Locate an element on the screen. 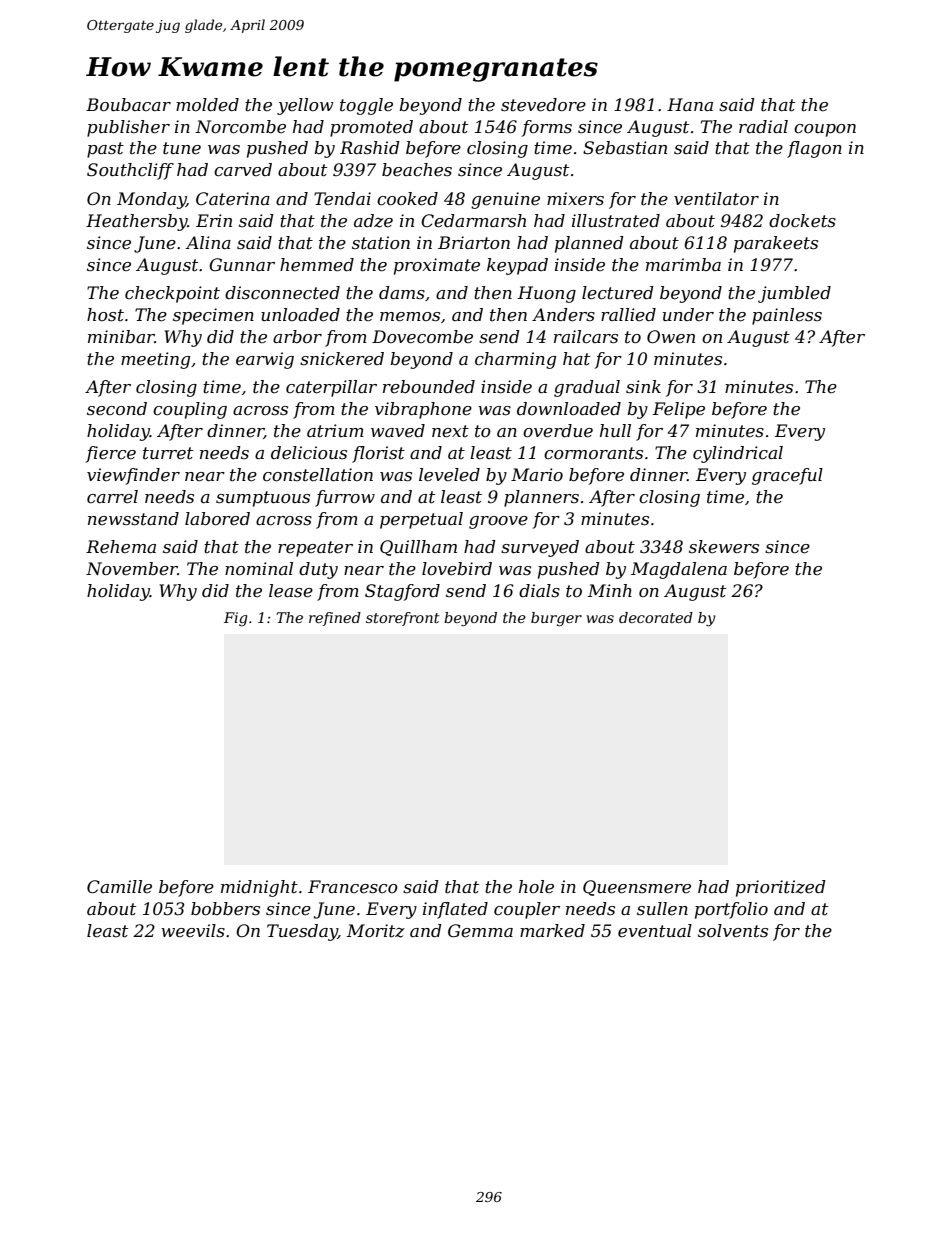 The height and width of the screenshot is (1233, 952). Francesco is located at coordinates (353, 887).
